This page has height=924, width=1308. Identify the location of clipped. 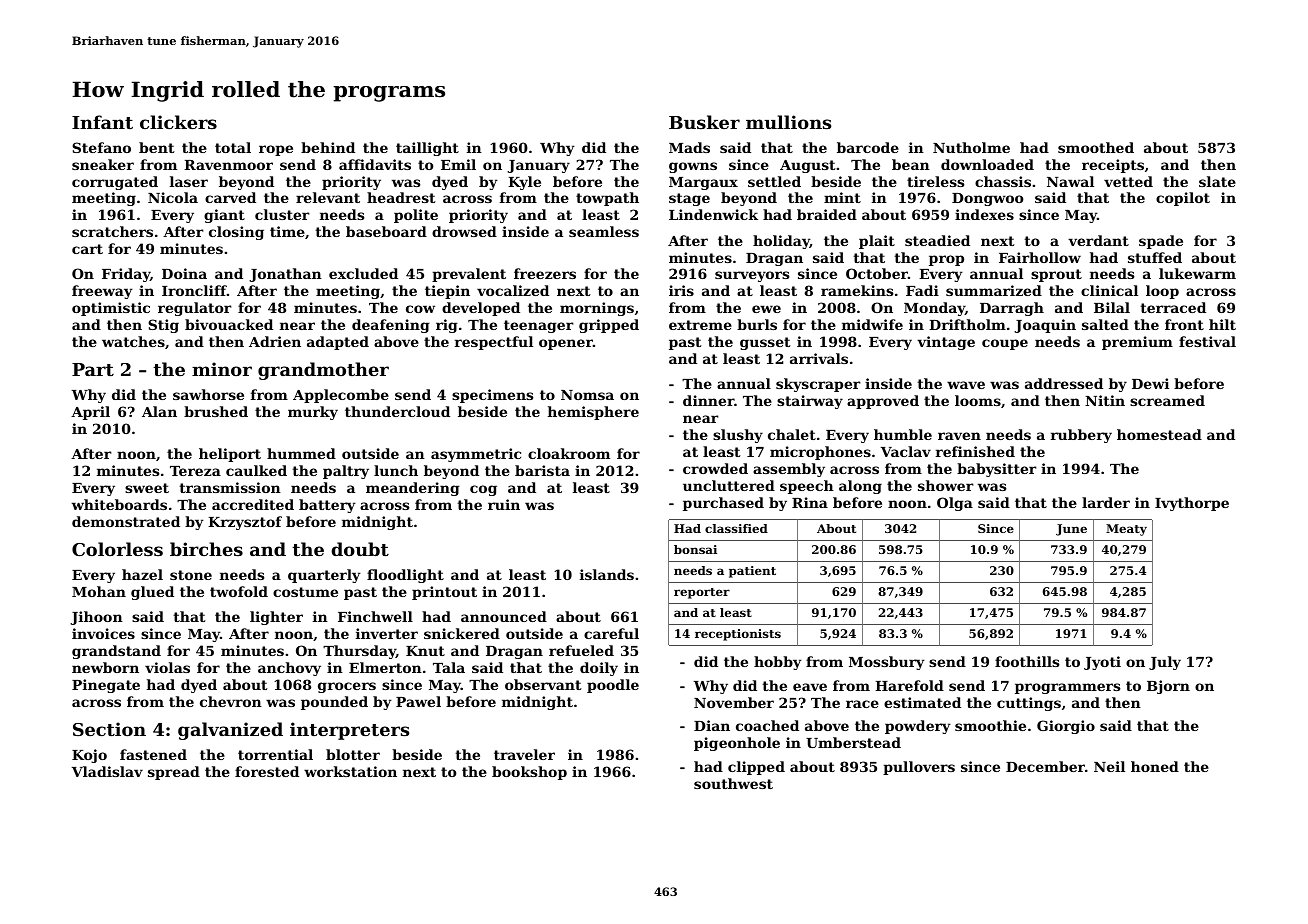
(756, 768).
